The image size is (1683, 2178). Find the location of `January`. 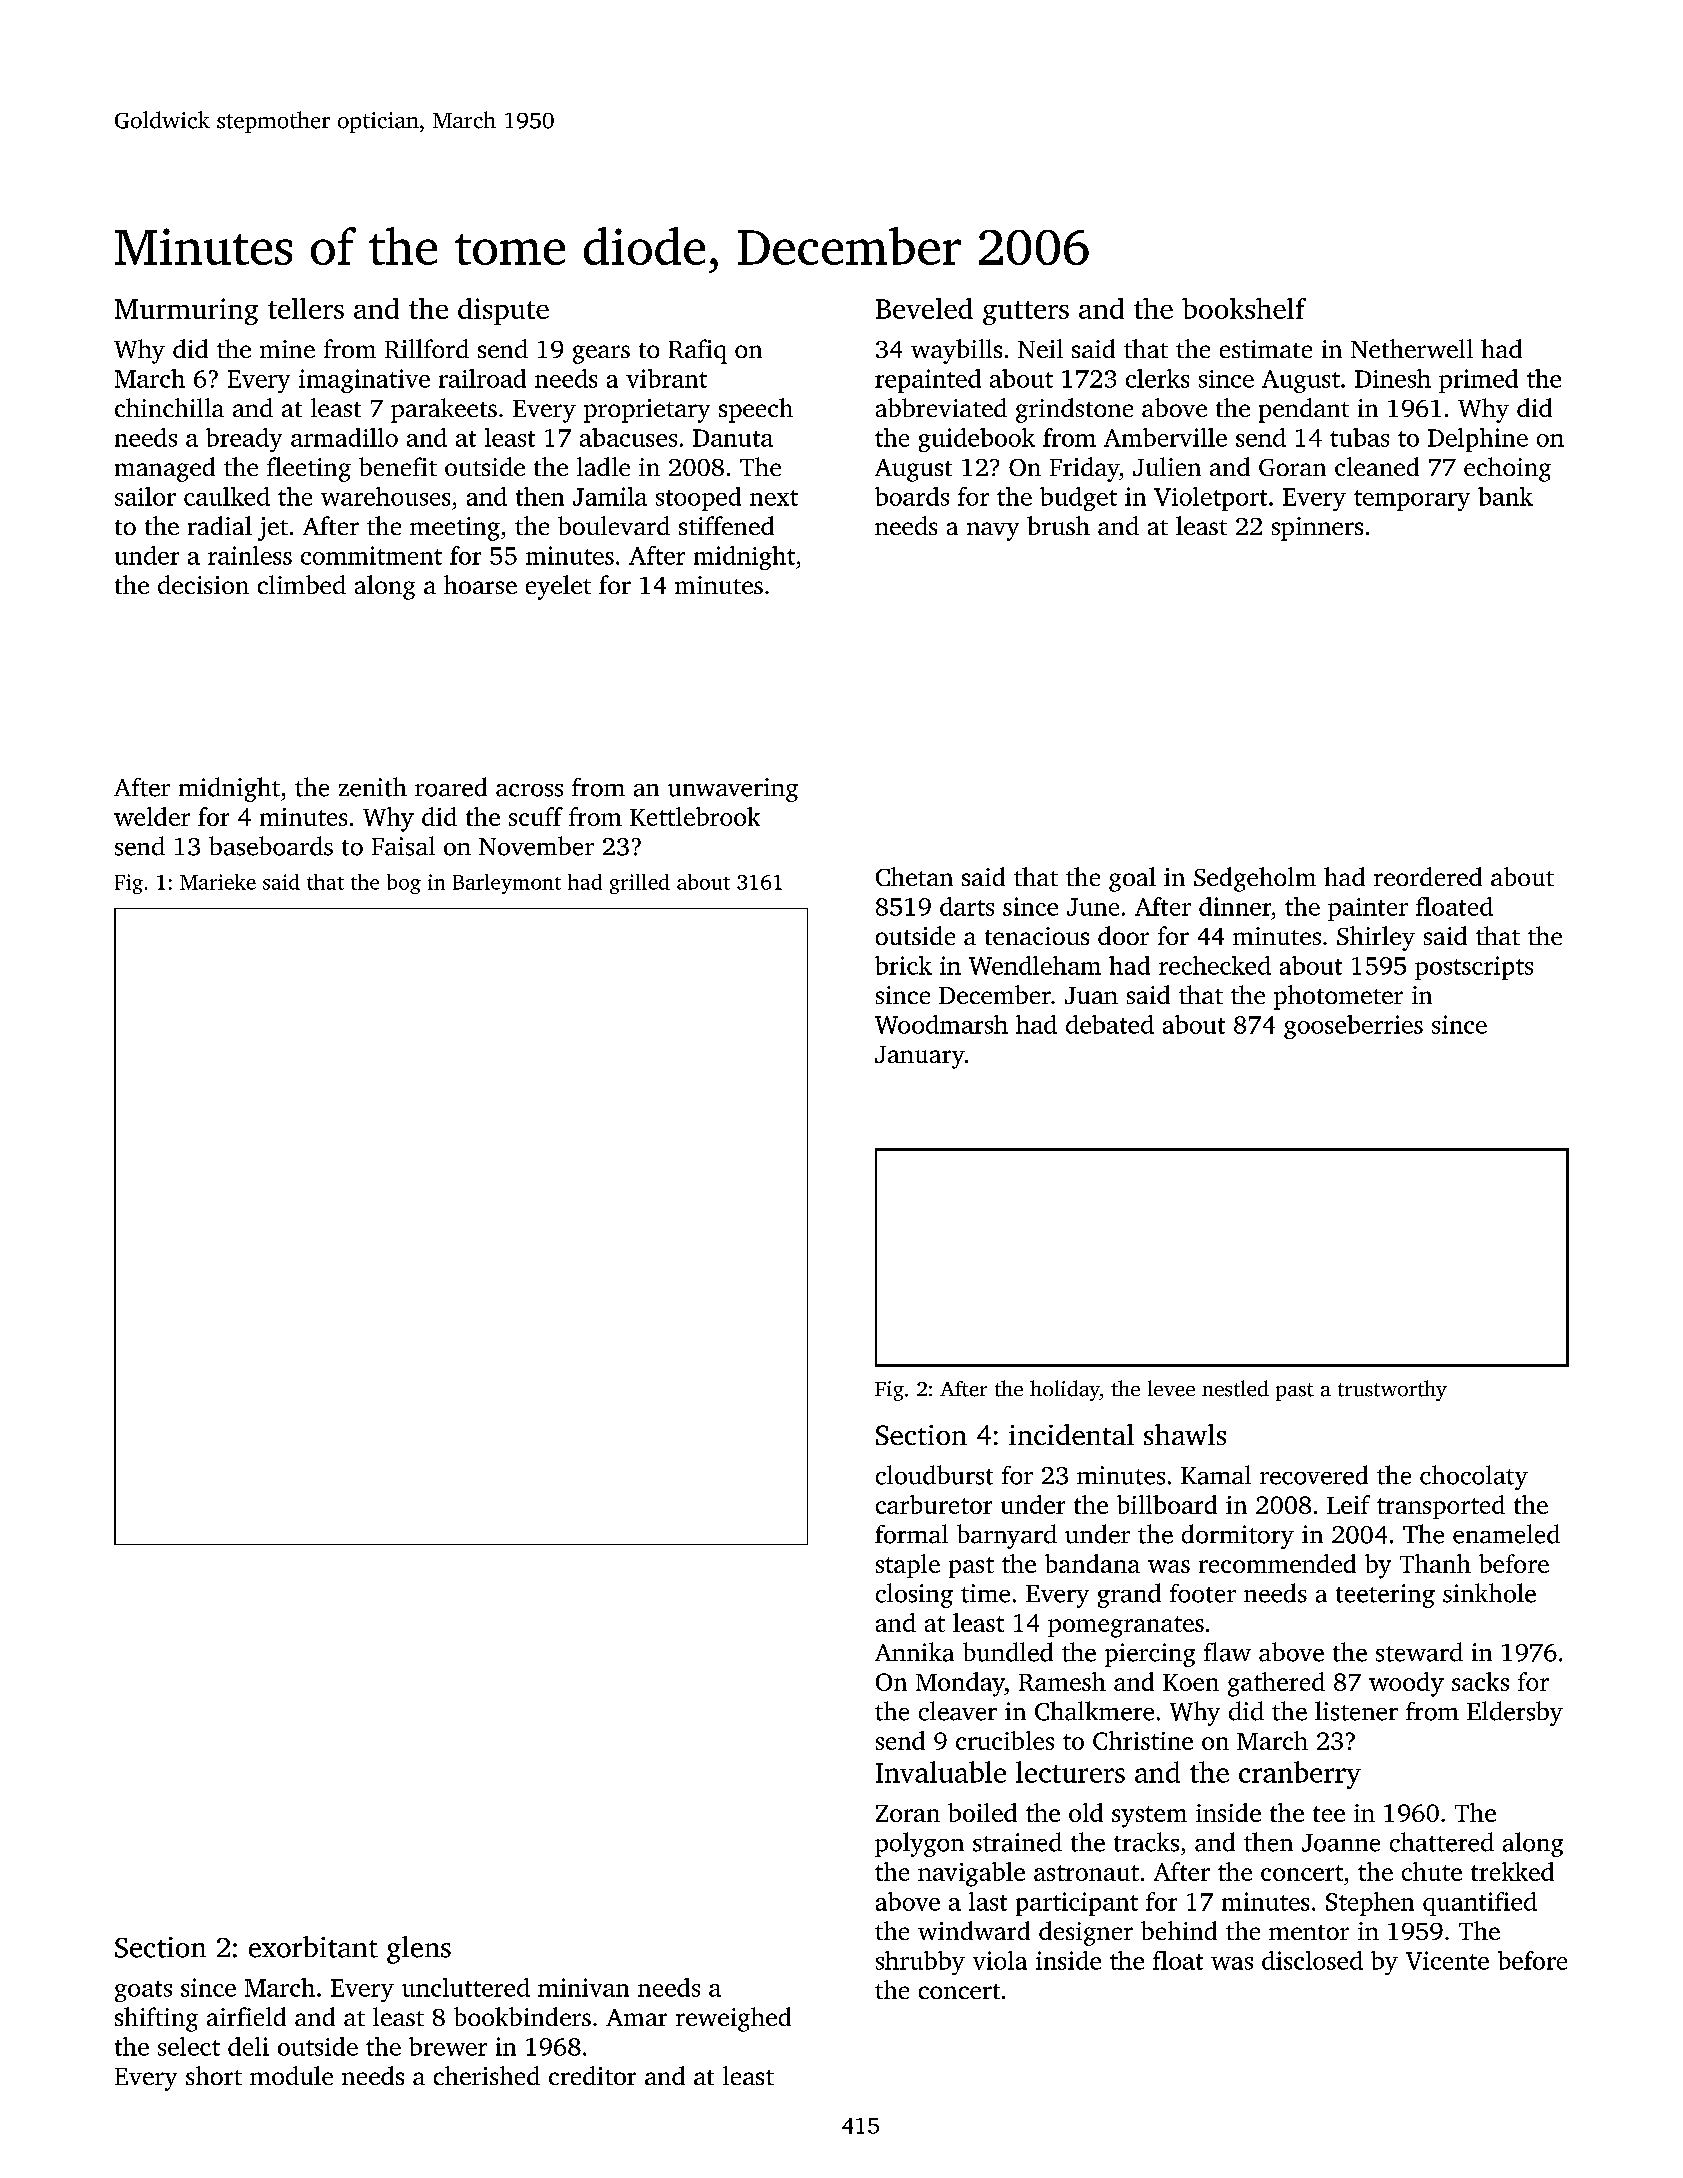

January is located at coordinates (920, 1057).
